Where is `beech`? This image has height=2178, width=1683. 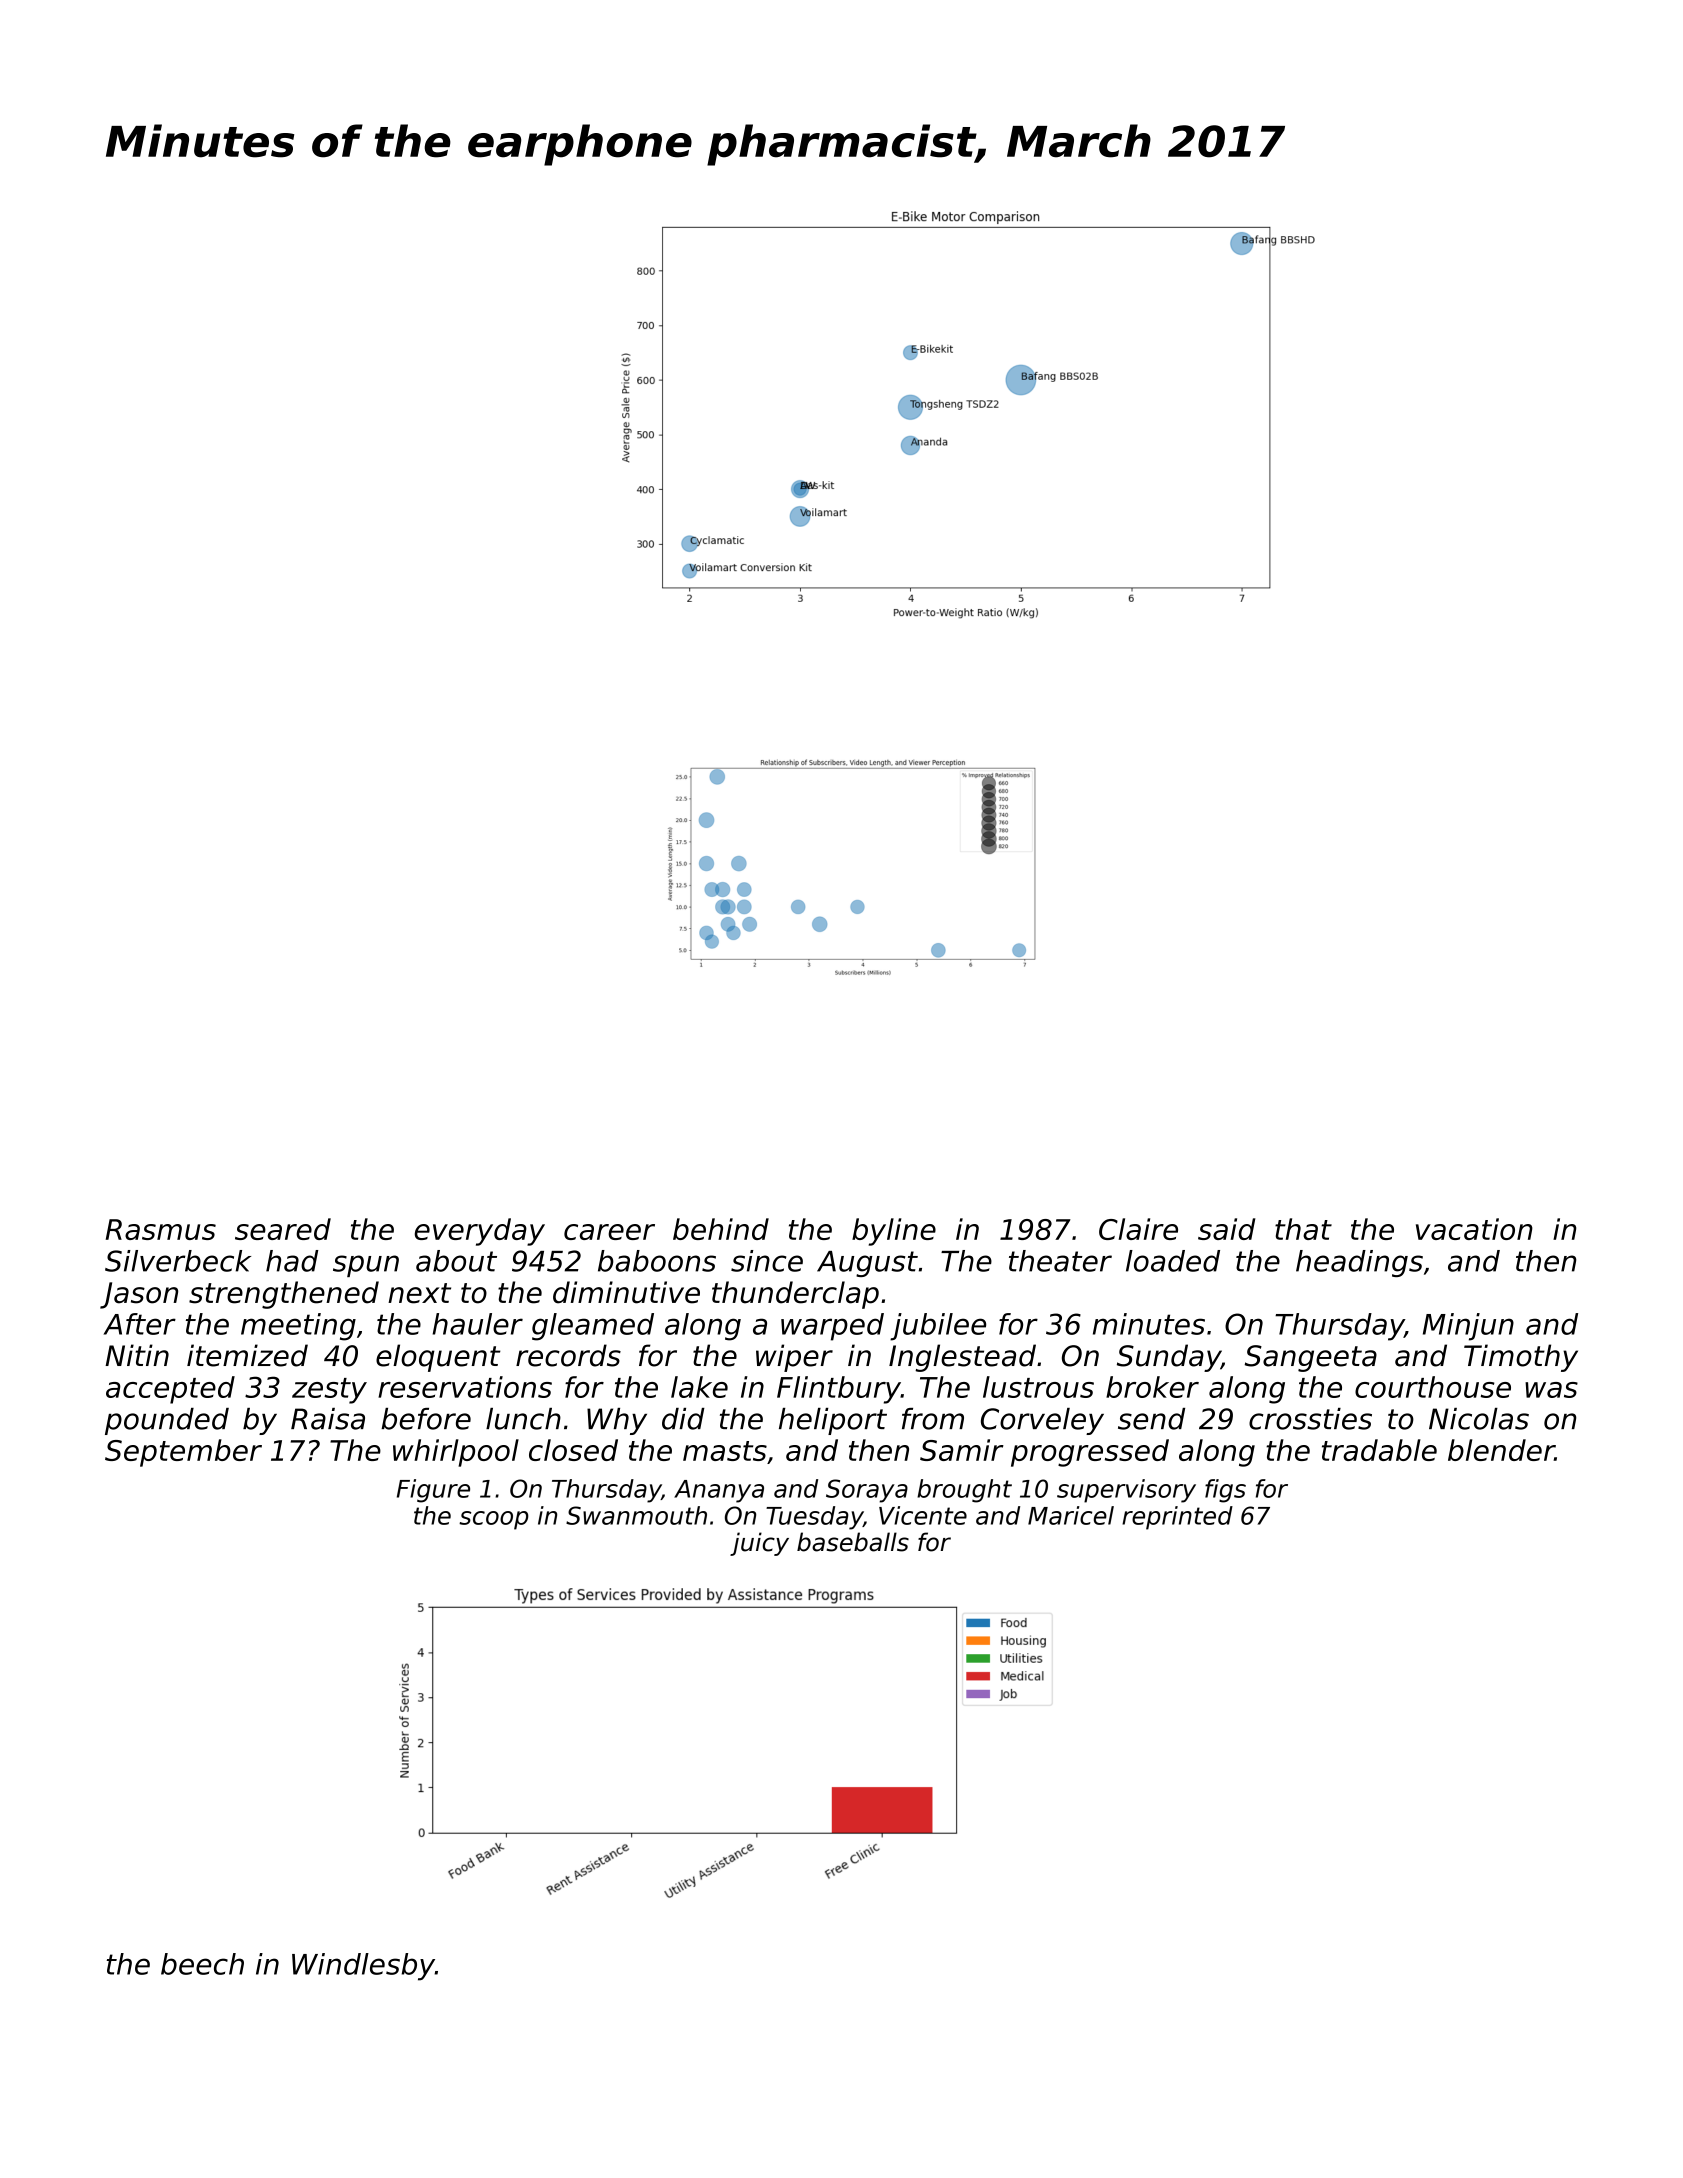
beech is located at coordinates (202, 1964).
